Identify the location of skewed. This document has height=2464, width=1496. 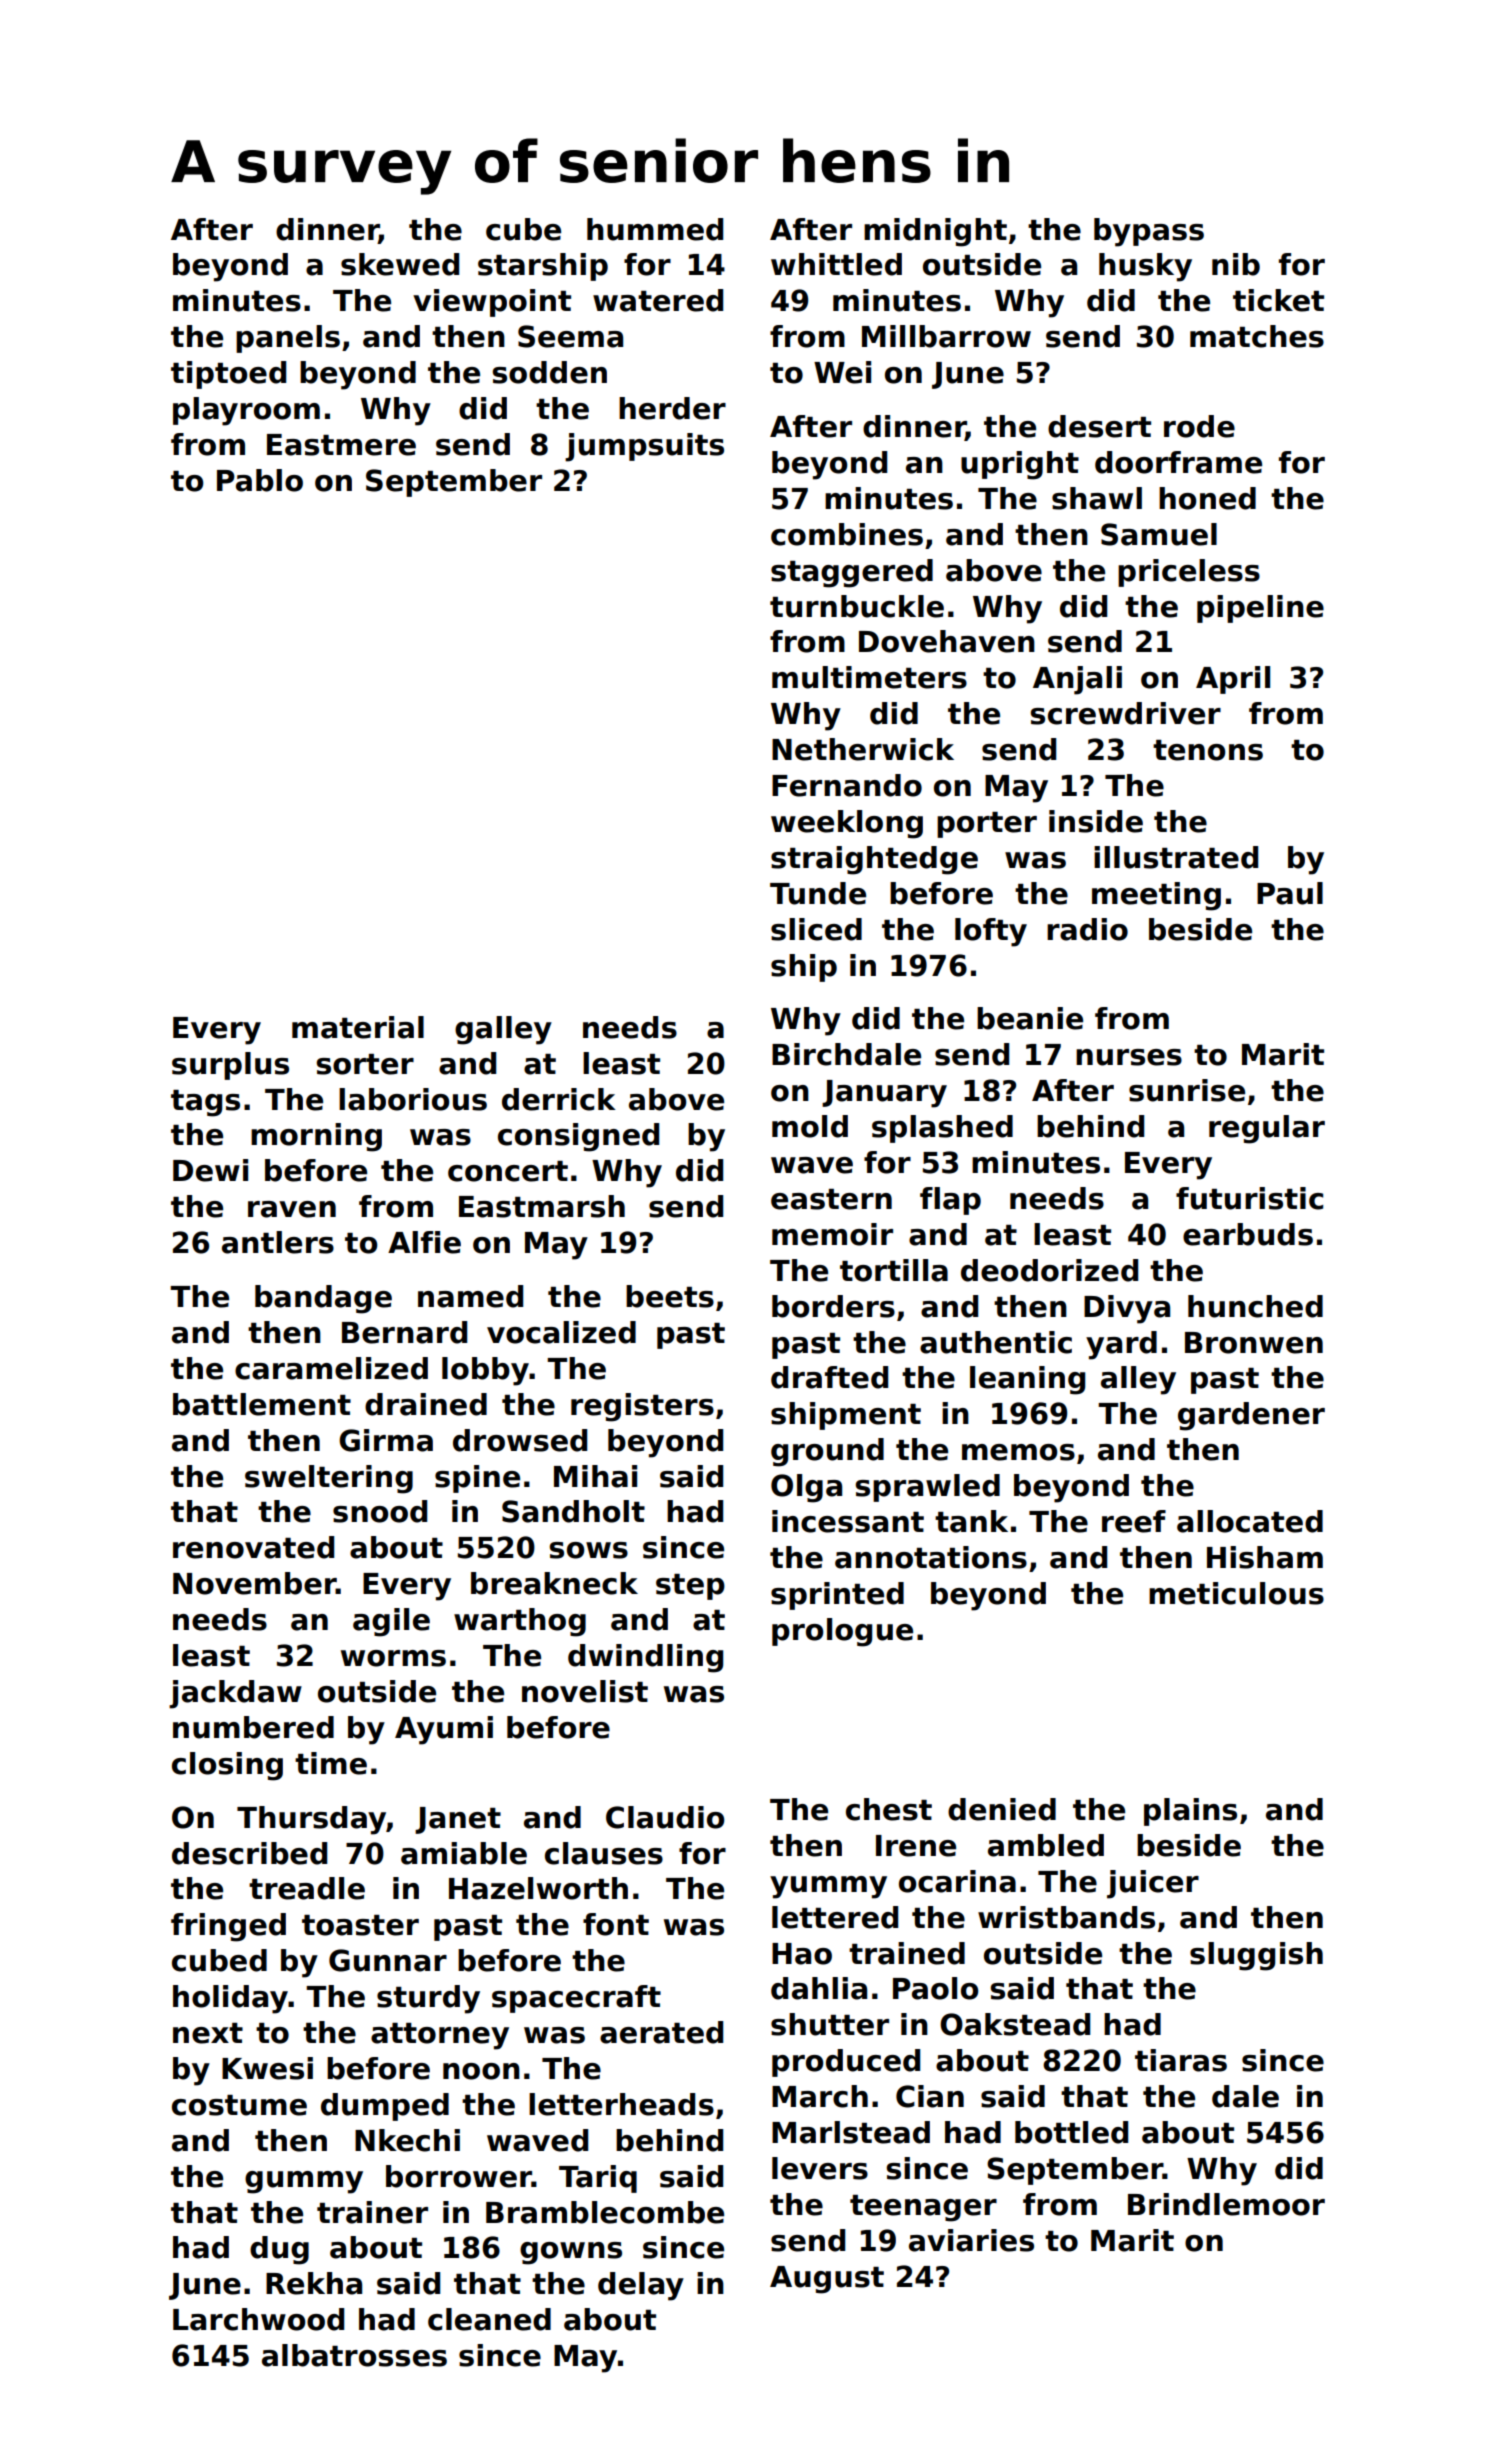
(400, 264).
